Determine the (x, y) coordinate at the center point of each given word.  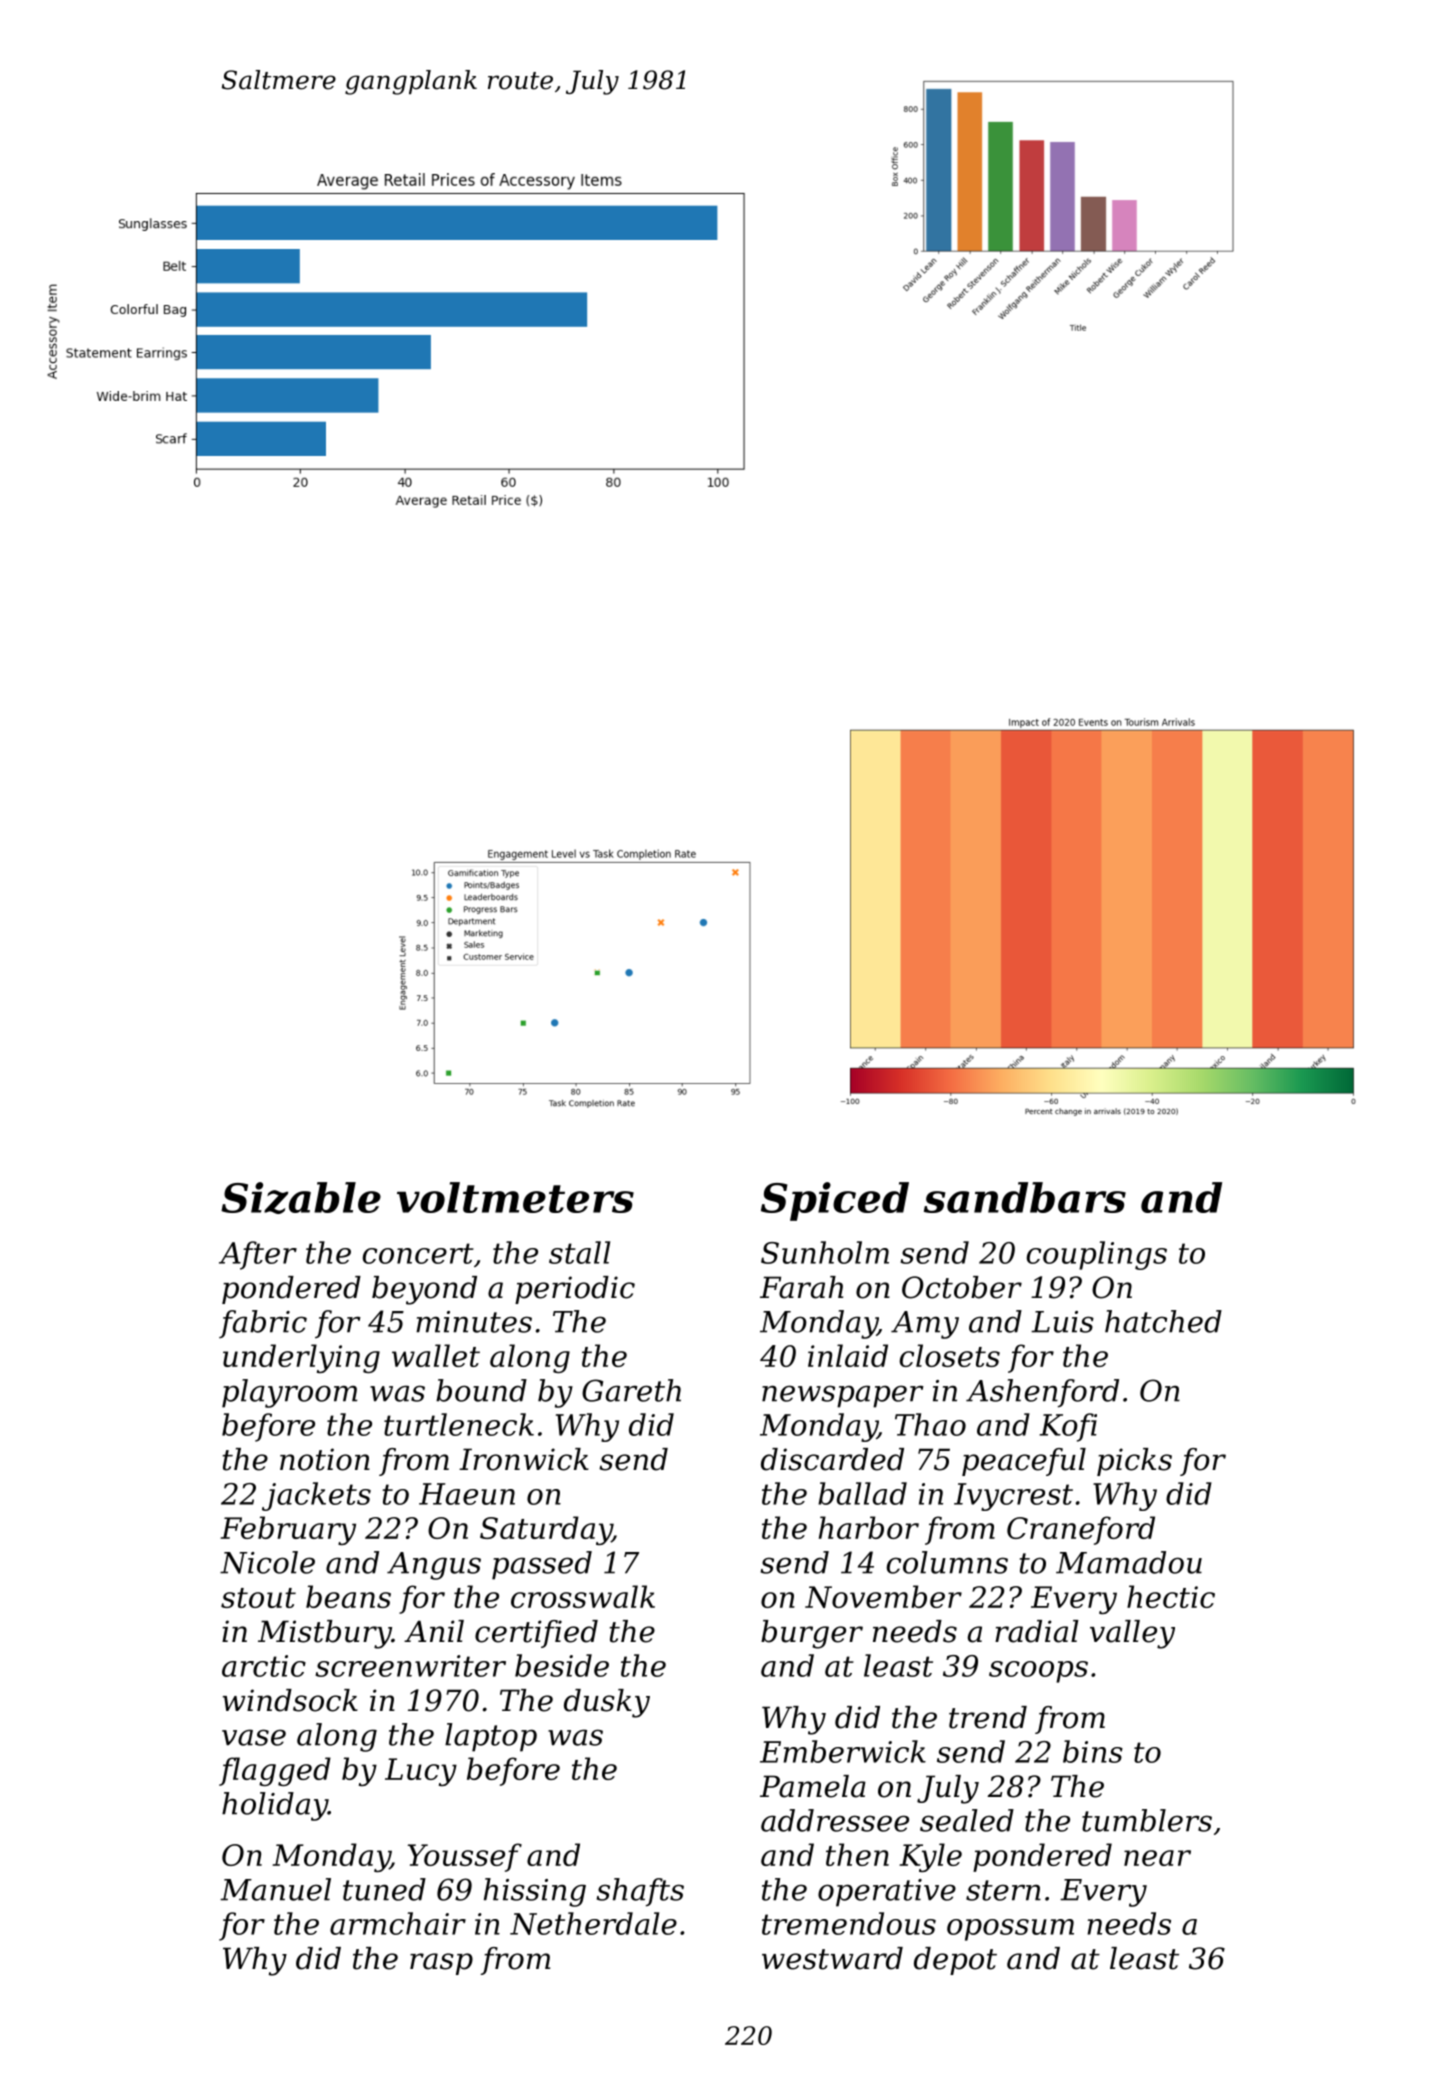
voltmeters (515, 1197)
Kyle (930, 1857)
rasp (441, 1964)
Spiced (835, 1201)
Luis (1062, 1322)
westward (832, 1958)
